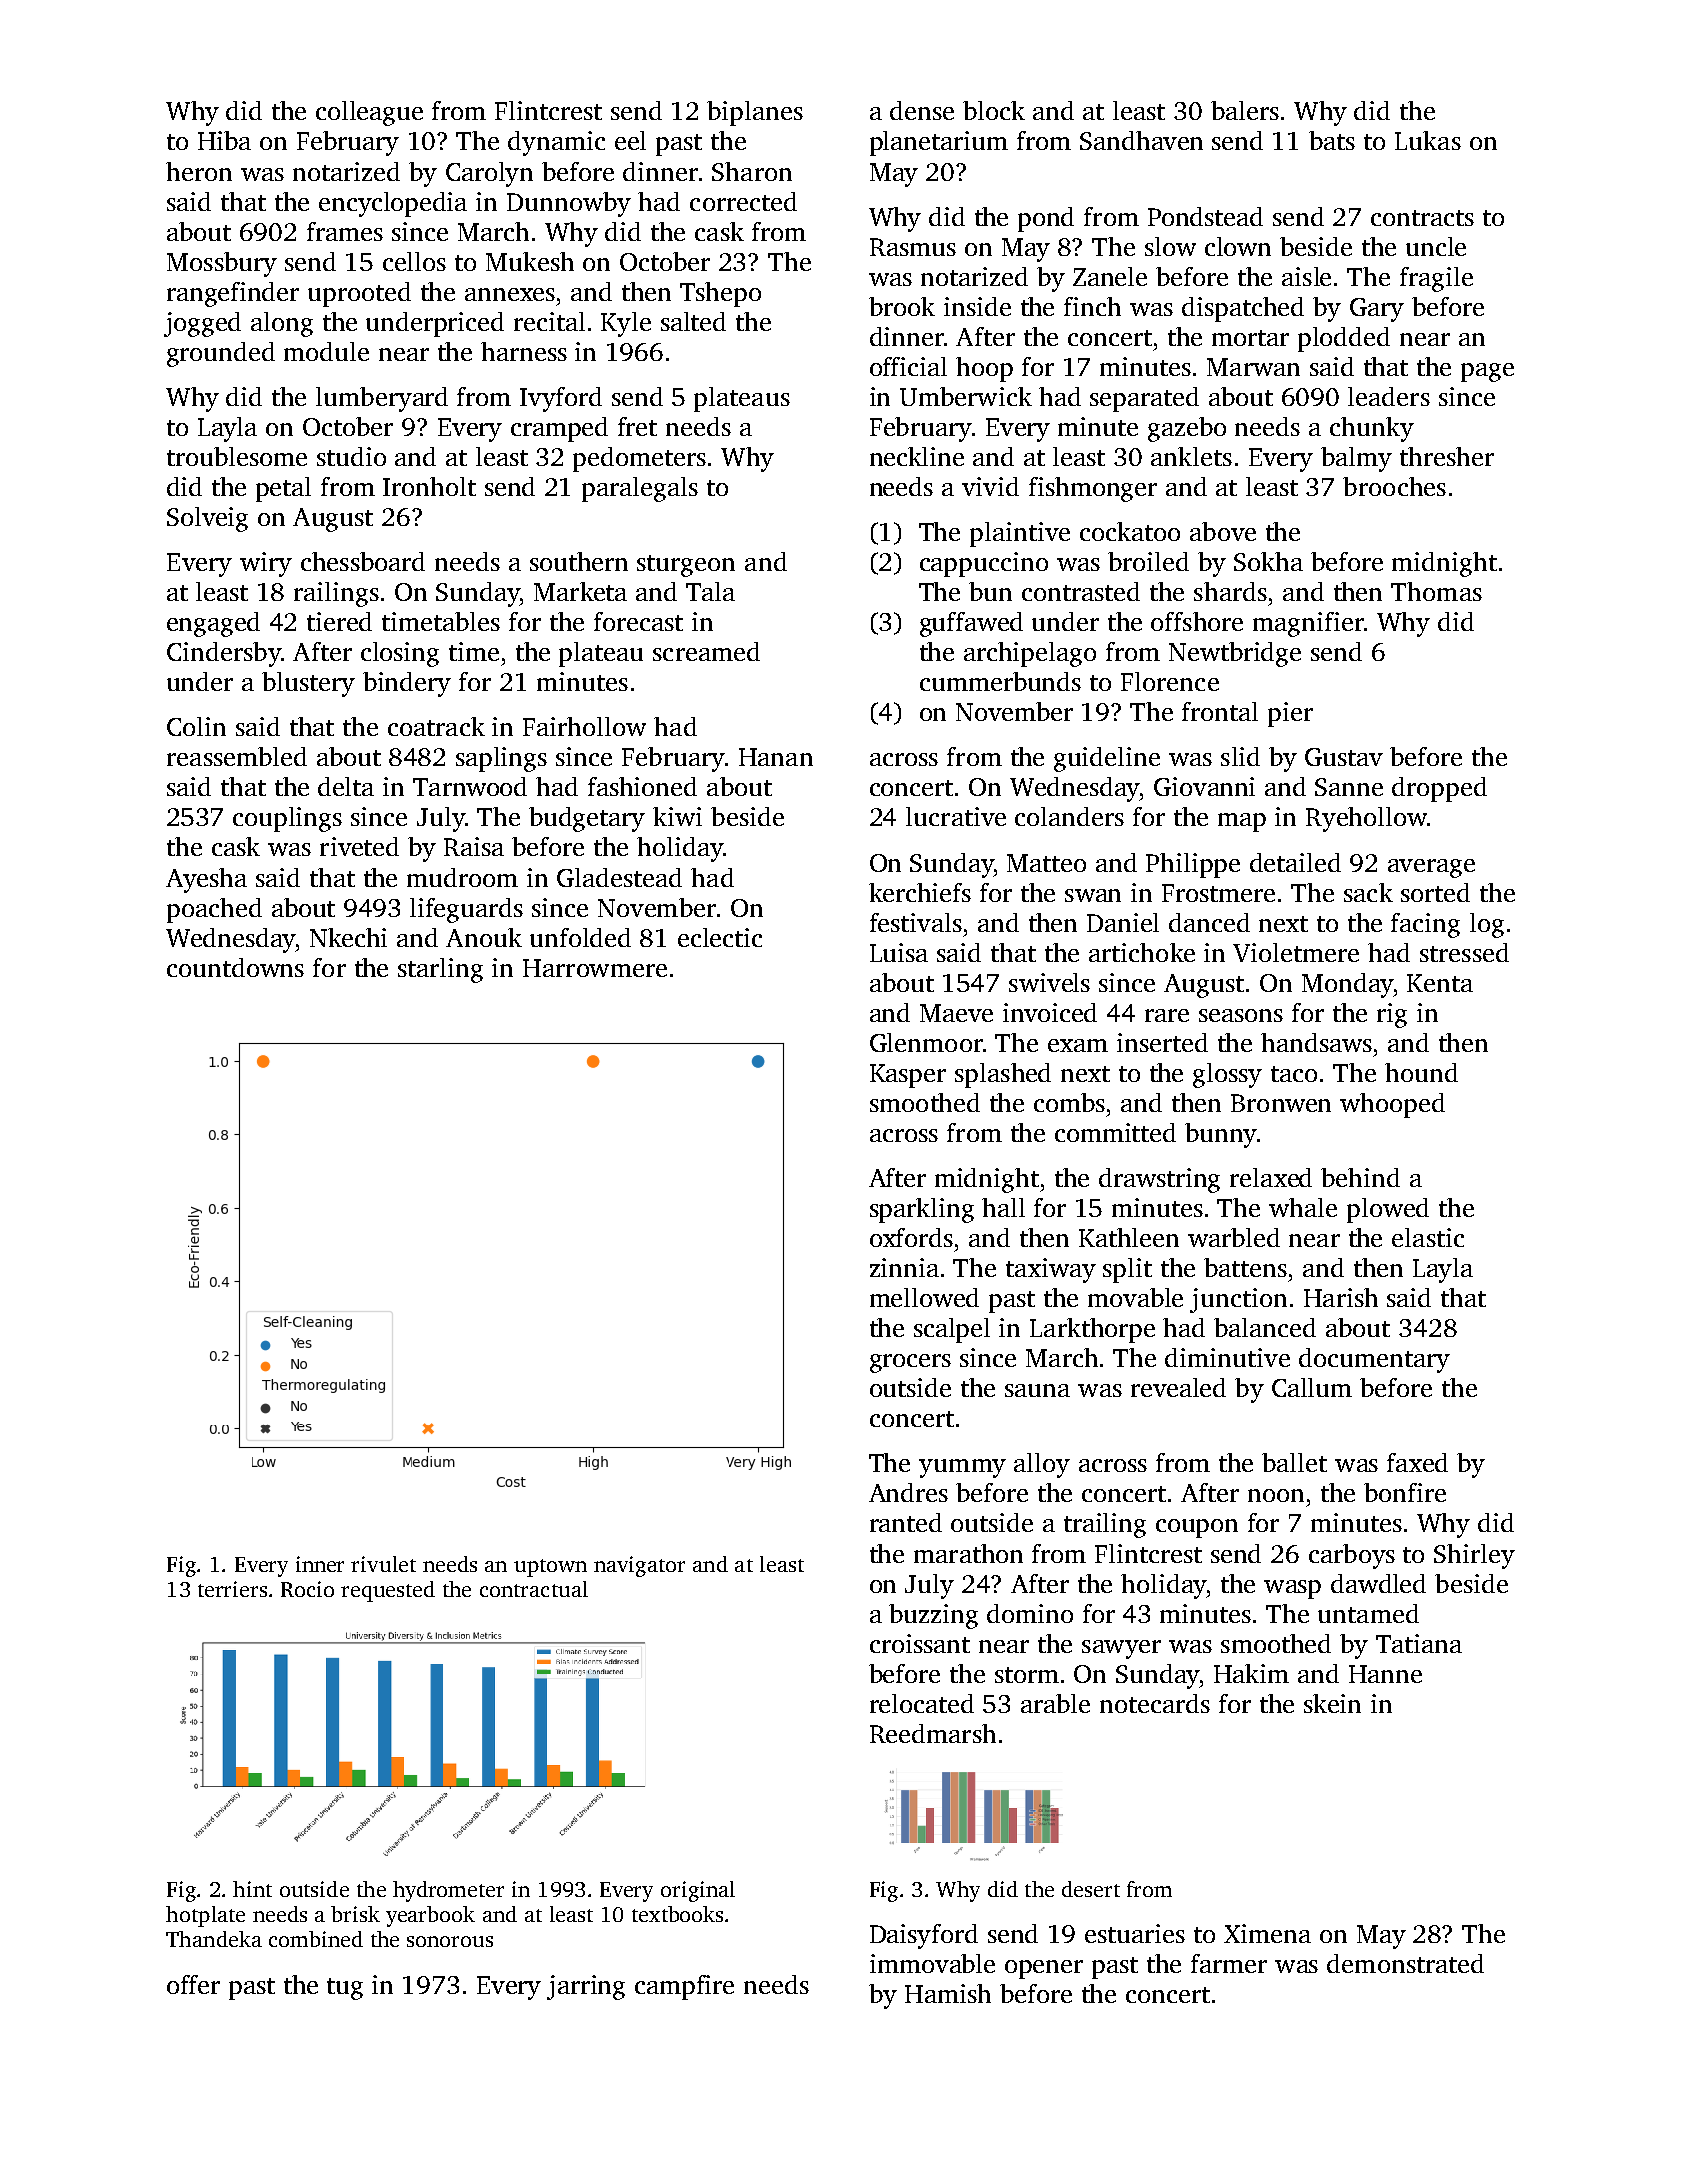 The image size is (1683, 2178). I want to click on Hiba, so click(224, 140).
